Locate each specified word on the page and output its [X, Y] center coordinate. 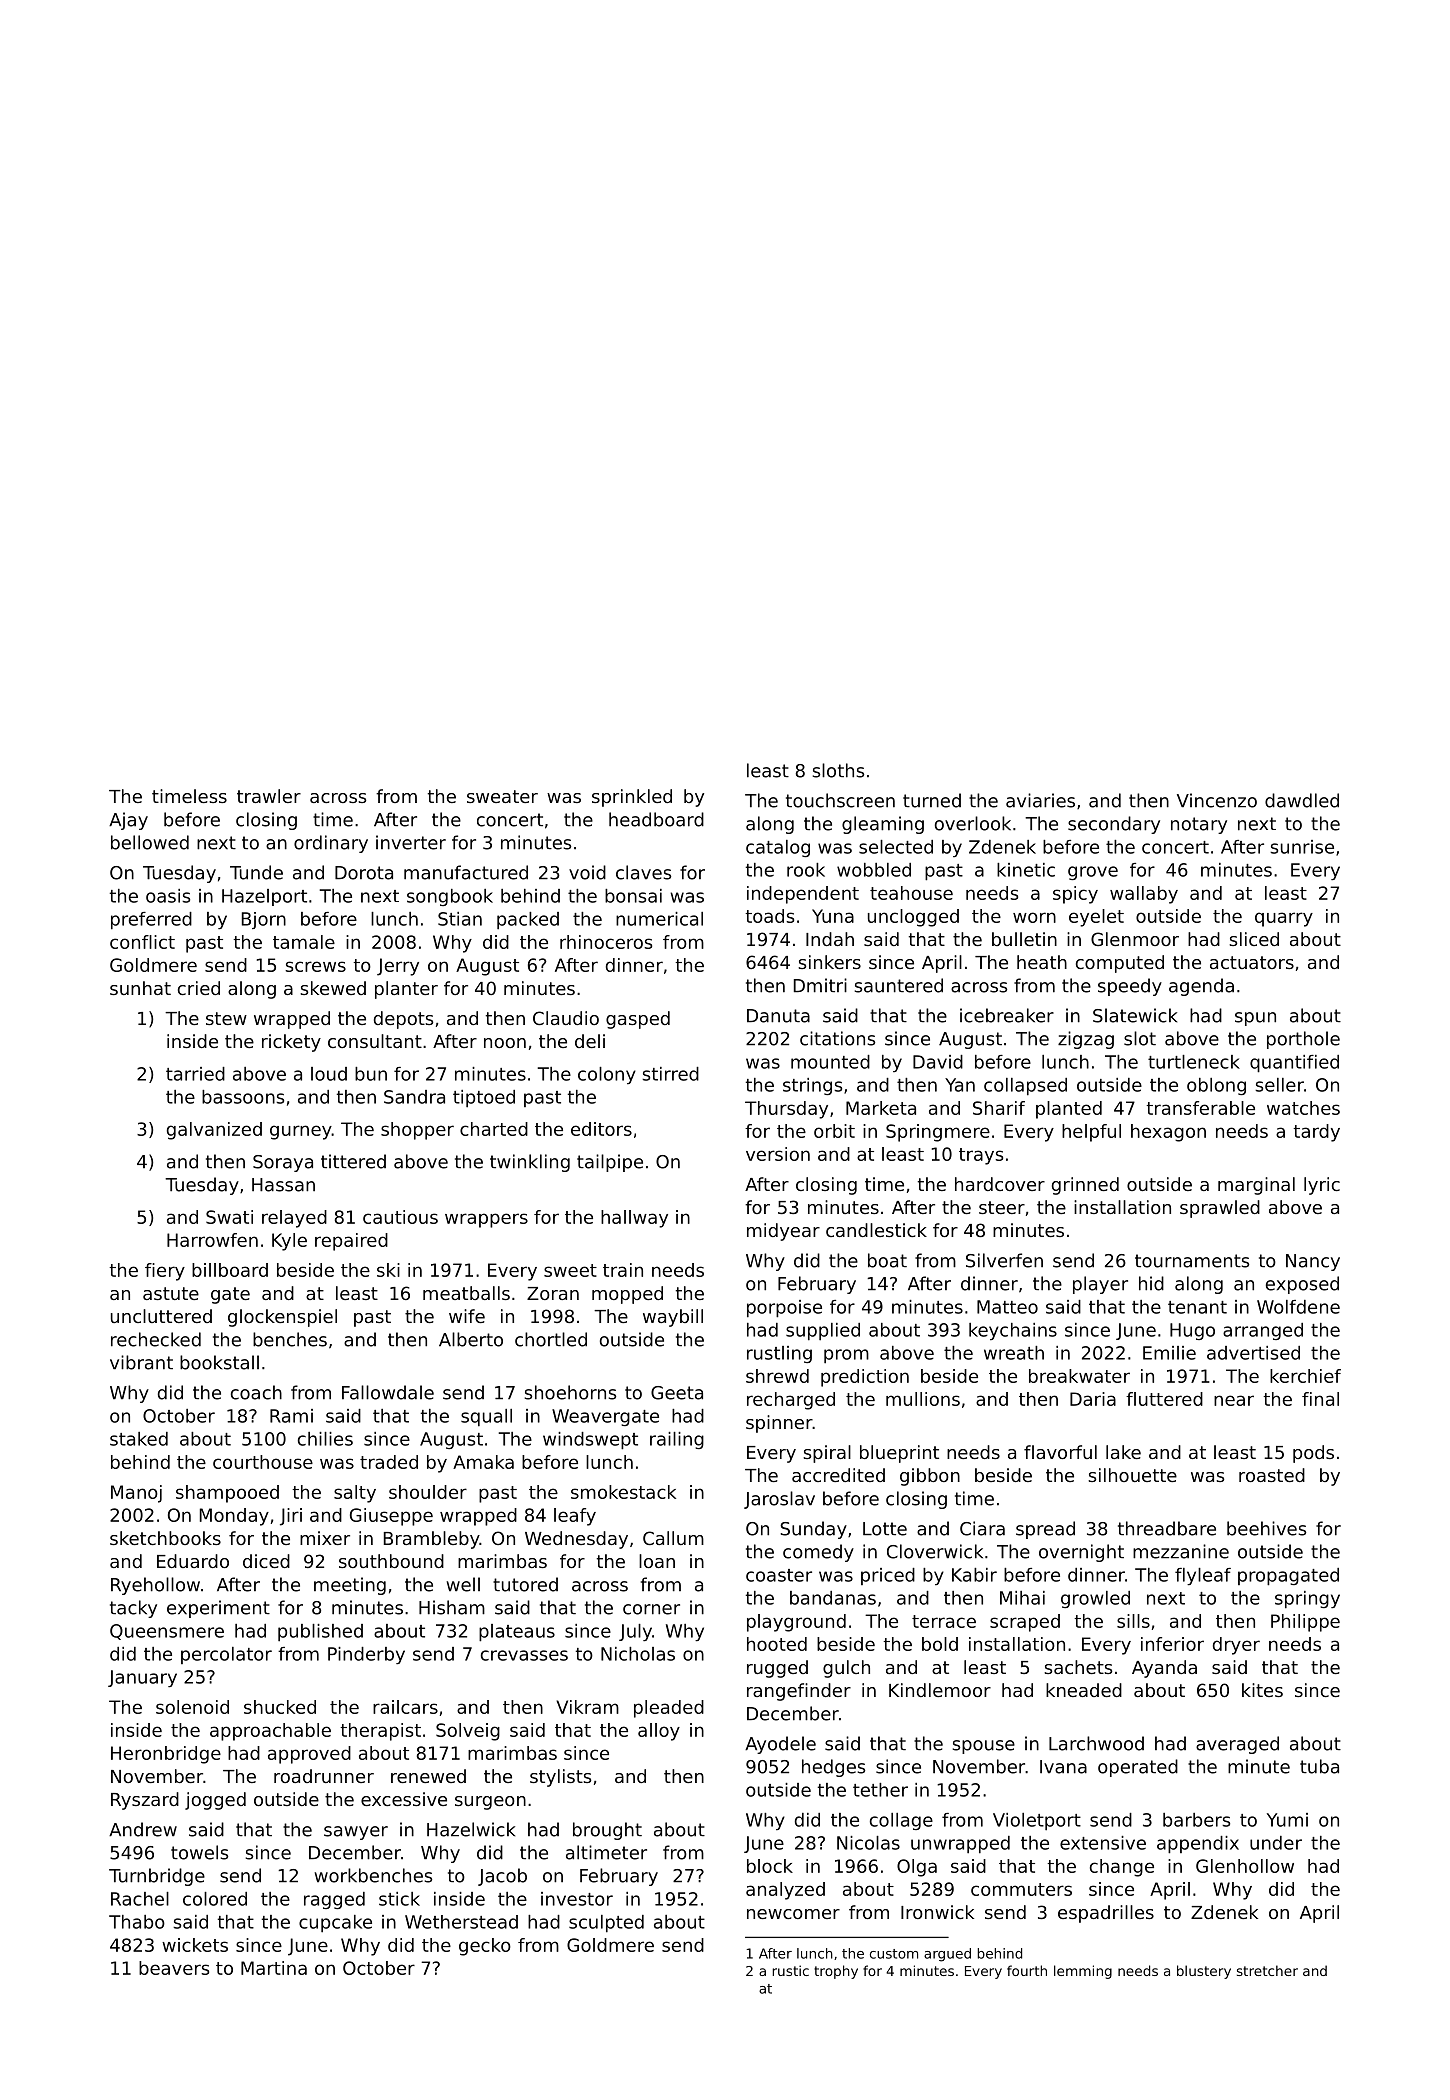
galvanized [214, 1131]
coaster [779, 1575]
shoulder [428, 1492]
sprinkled [632, 798]
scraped [1025, 1623]
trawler [269, 796]
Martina [274, 1968]
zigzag [1086, 1040]
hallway [634, 1219]
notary [1199, 825]
